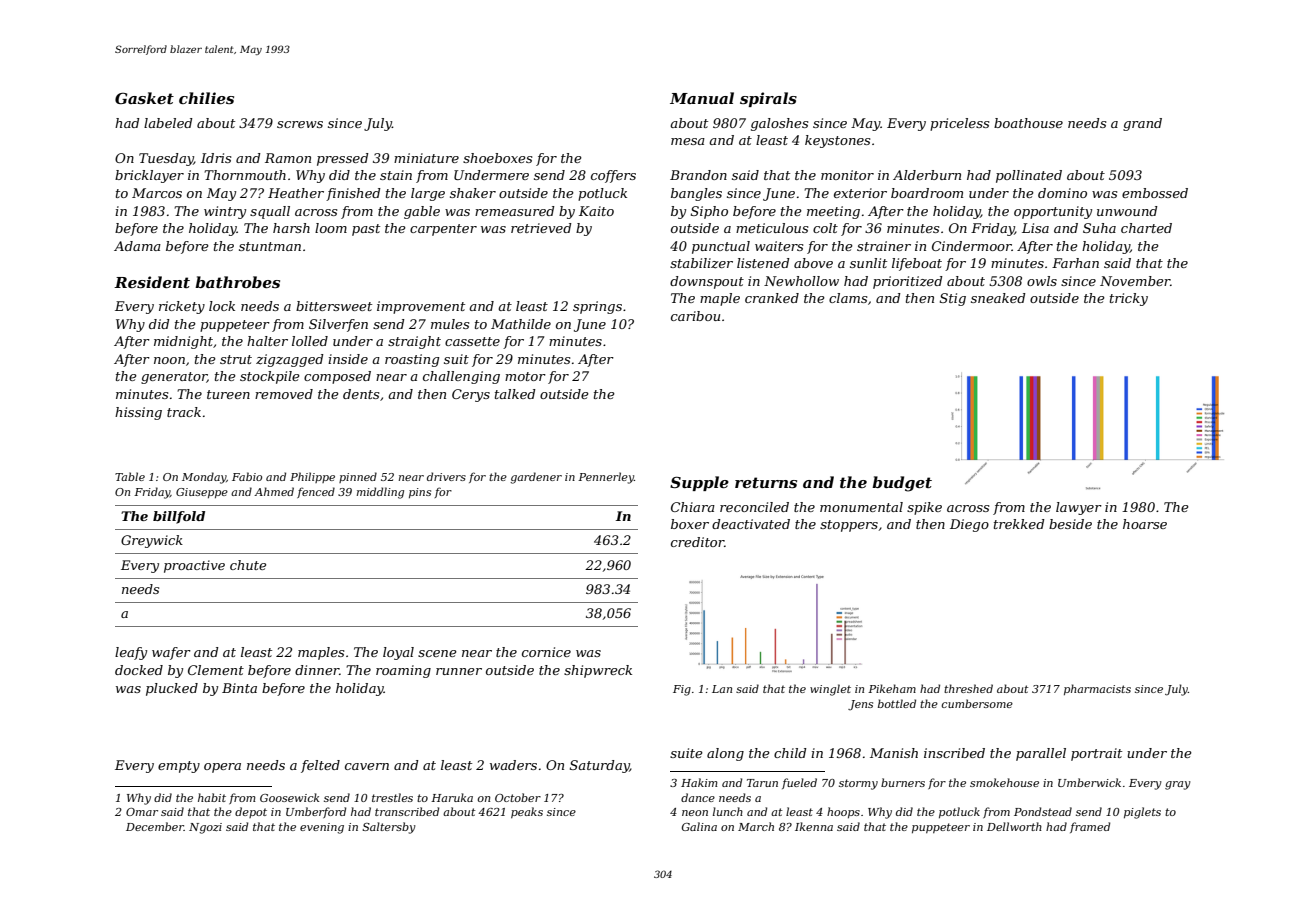 The width and height of the document is (1308, 924). I want to click on squall, so click(270, 212).
